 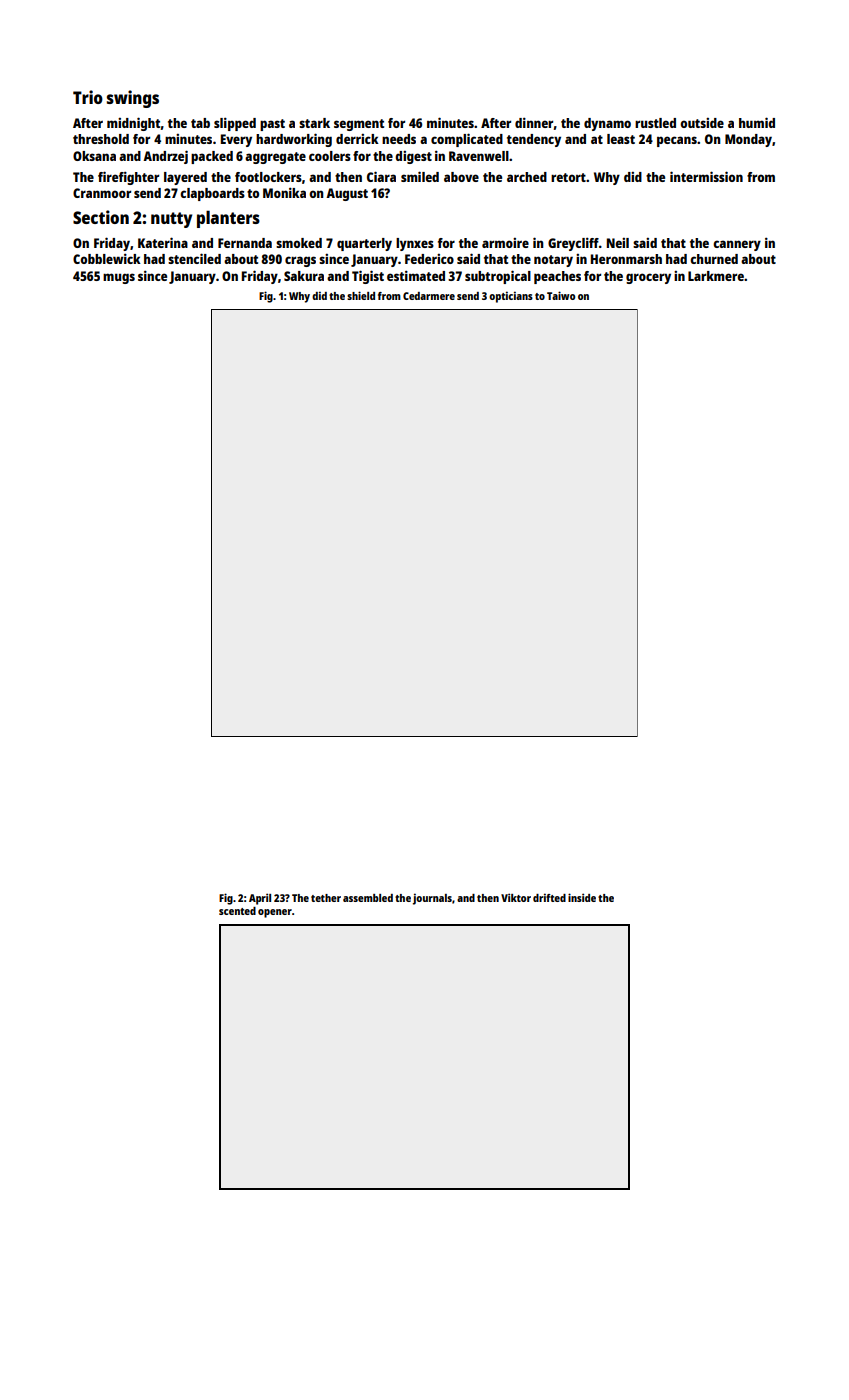 I want to click on Katerina, so click(x=163, y=242).
